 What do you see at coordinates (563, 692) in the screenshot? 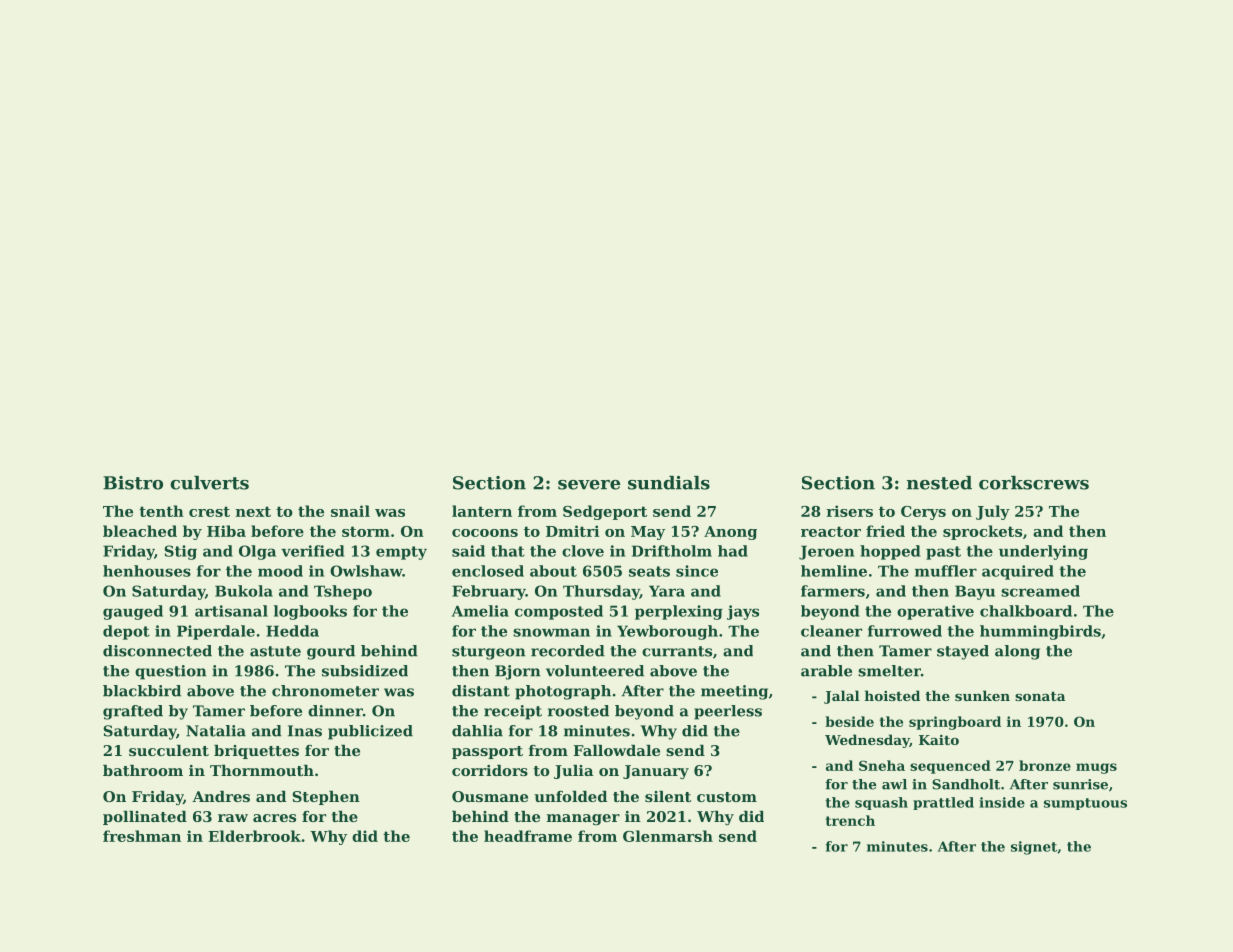
I see `photograph` at bounding box center [563, 692].
